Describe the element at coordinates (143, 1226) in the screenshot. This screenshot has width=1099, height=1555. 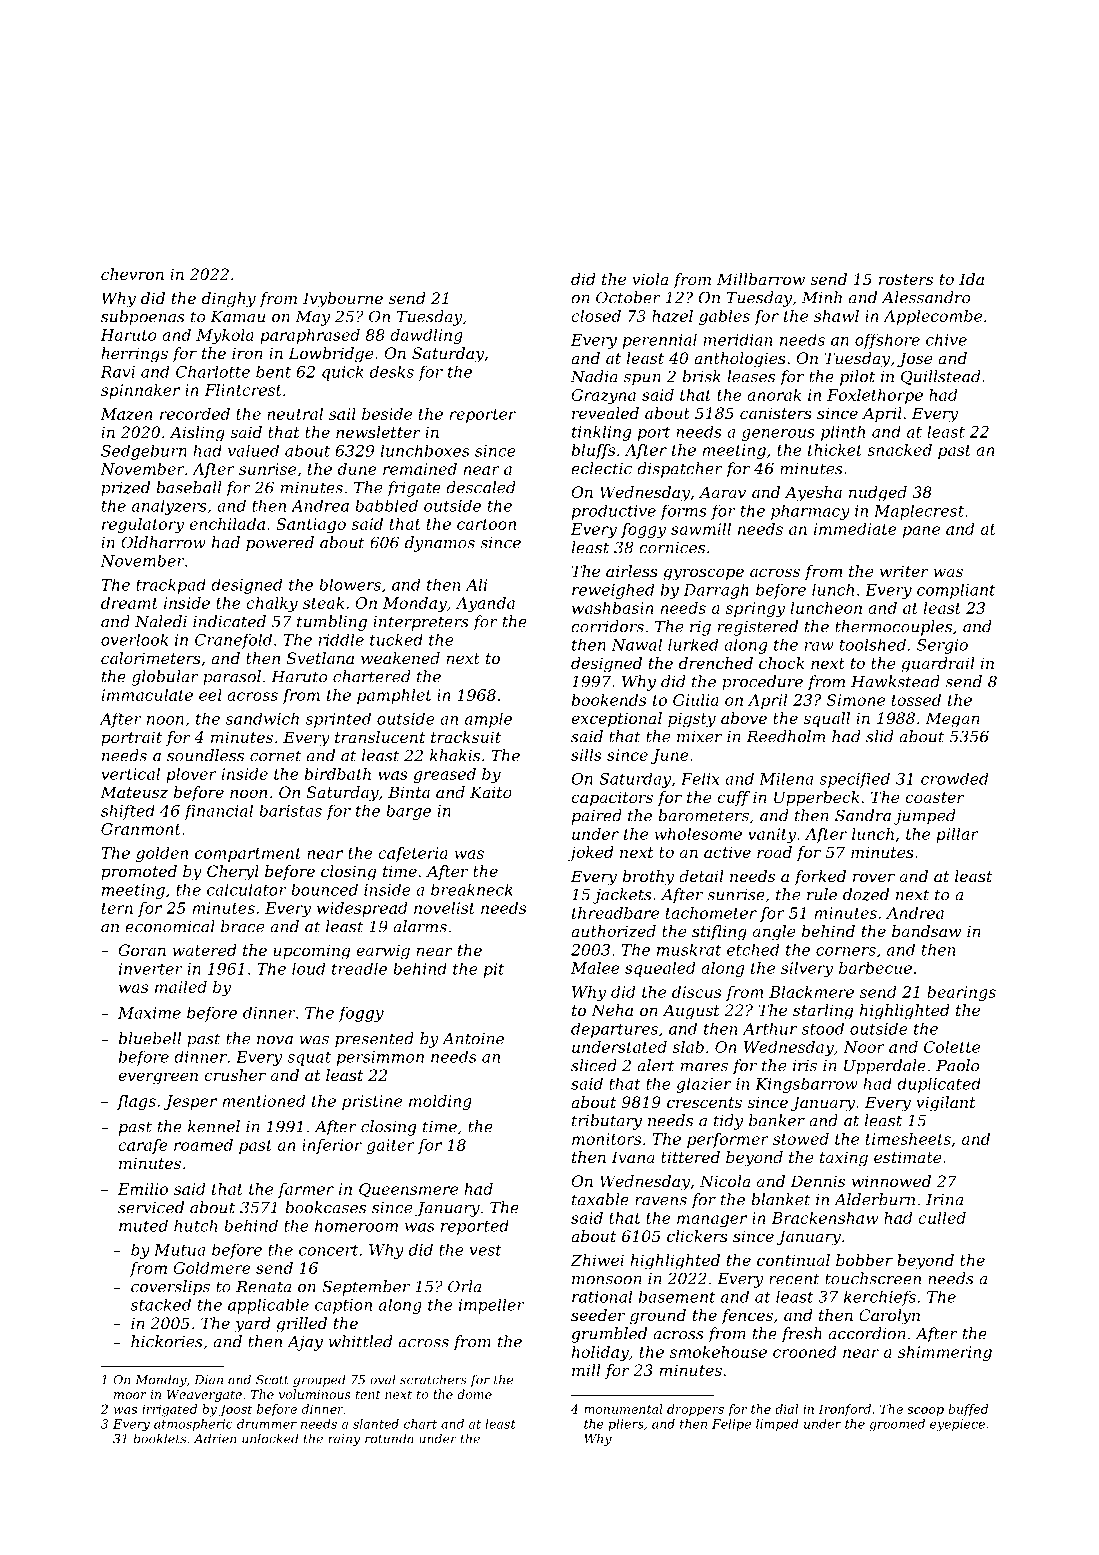
I see `muted` at that location.
